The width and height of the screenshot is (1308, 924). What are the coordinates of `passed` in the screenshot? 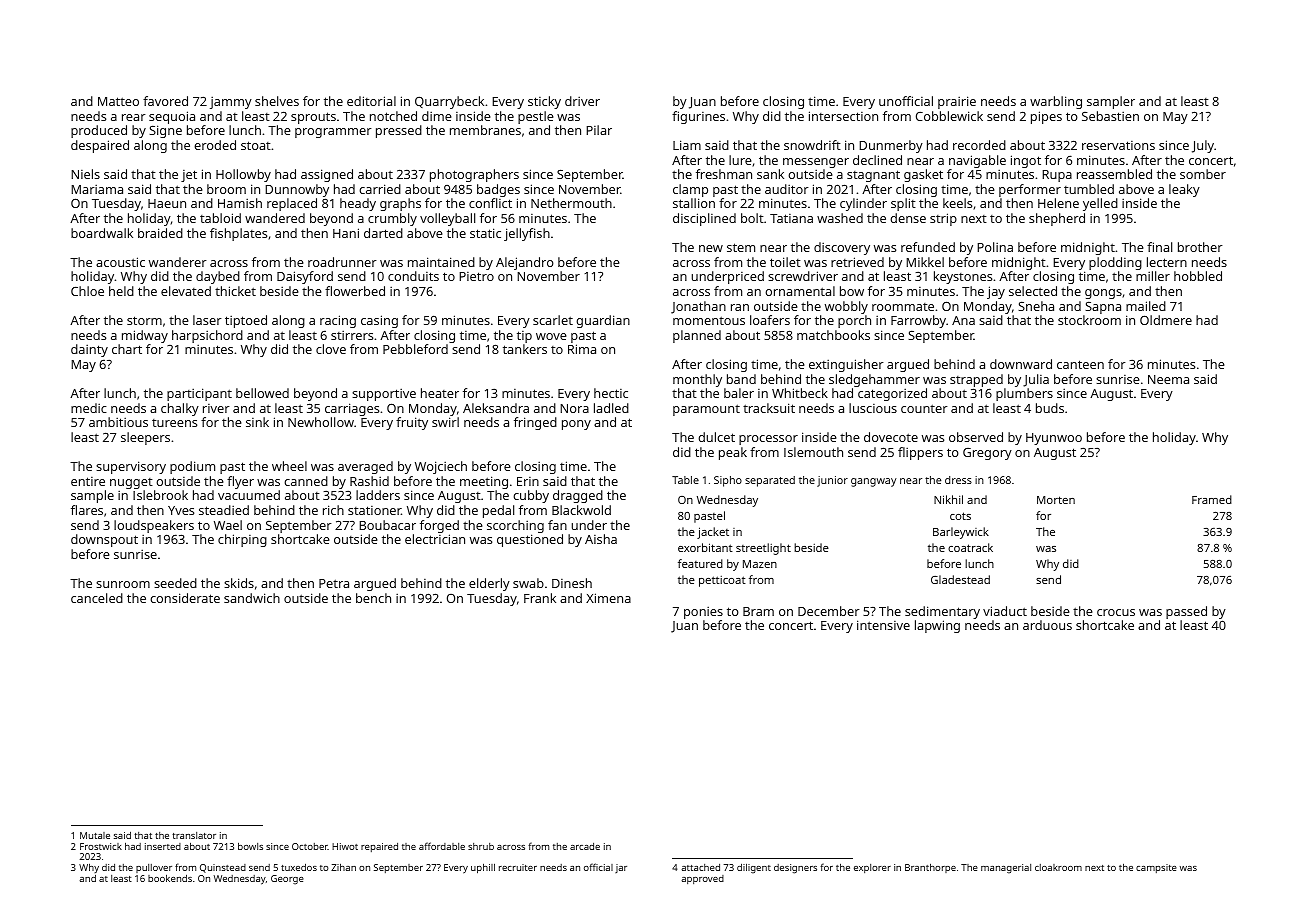 It's located at (1186, 612).
